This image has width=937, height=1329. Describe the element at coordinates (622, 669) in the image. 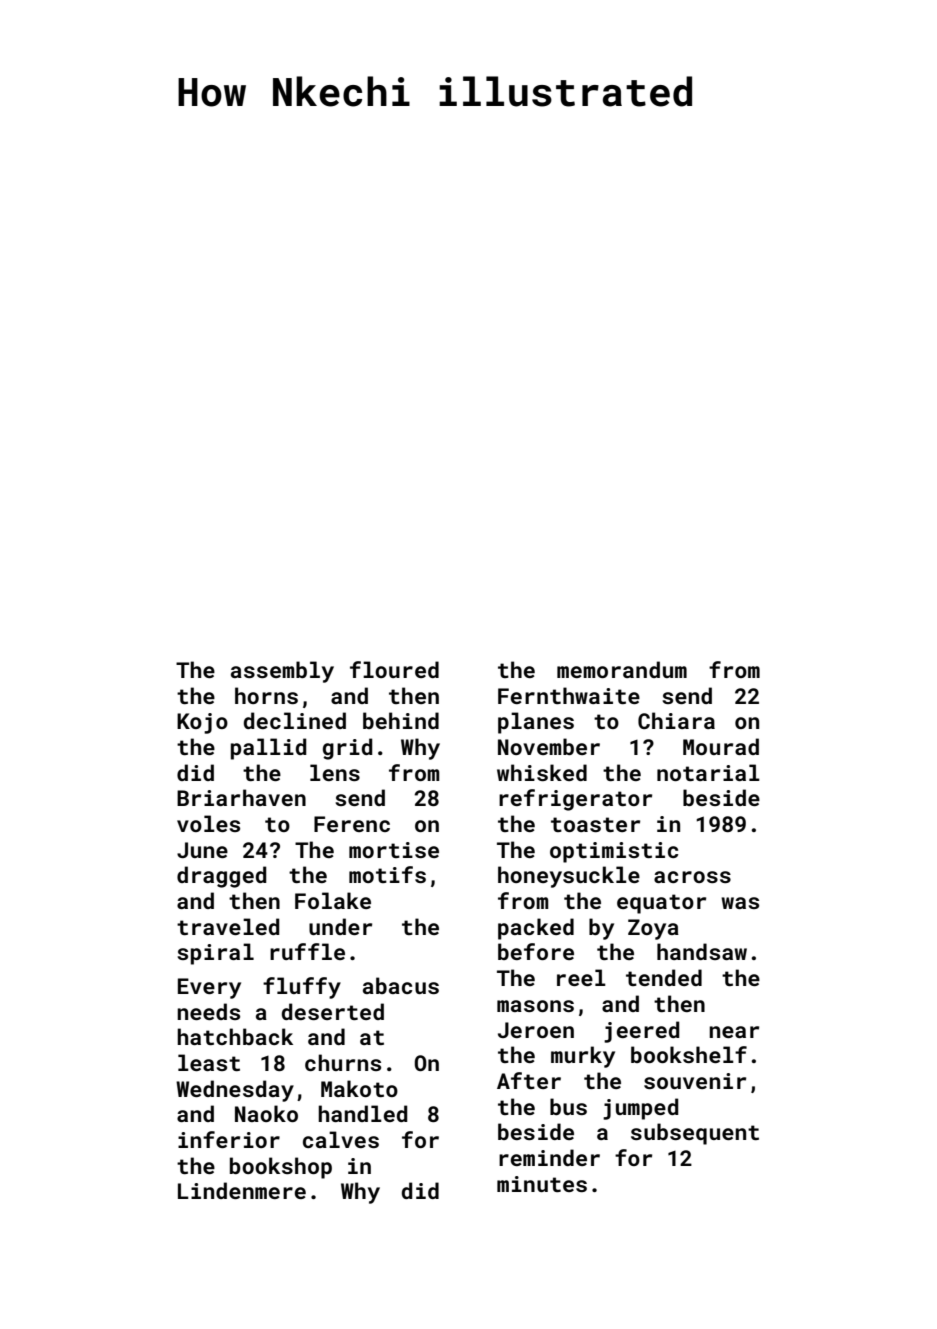

I see `memorandum` at that location.
